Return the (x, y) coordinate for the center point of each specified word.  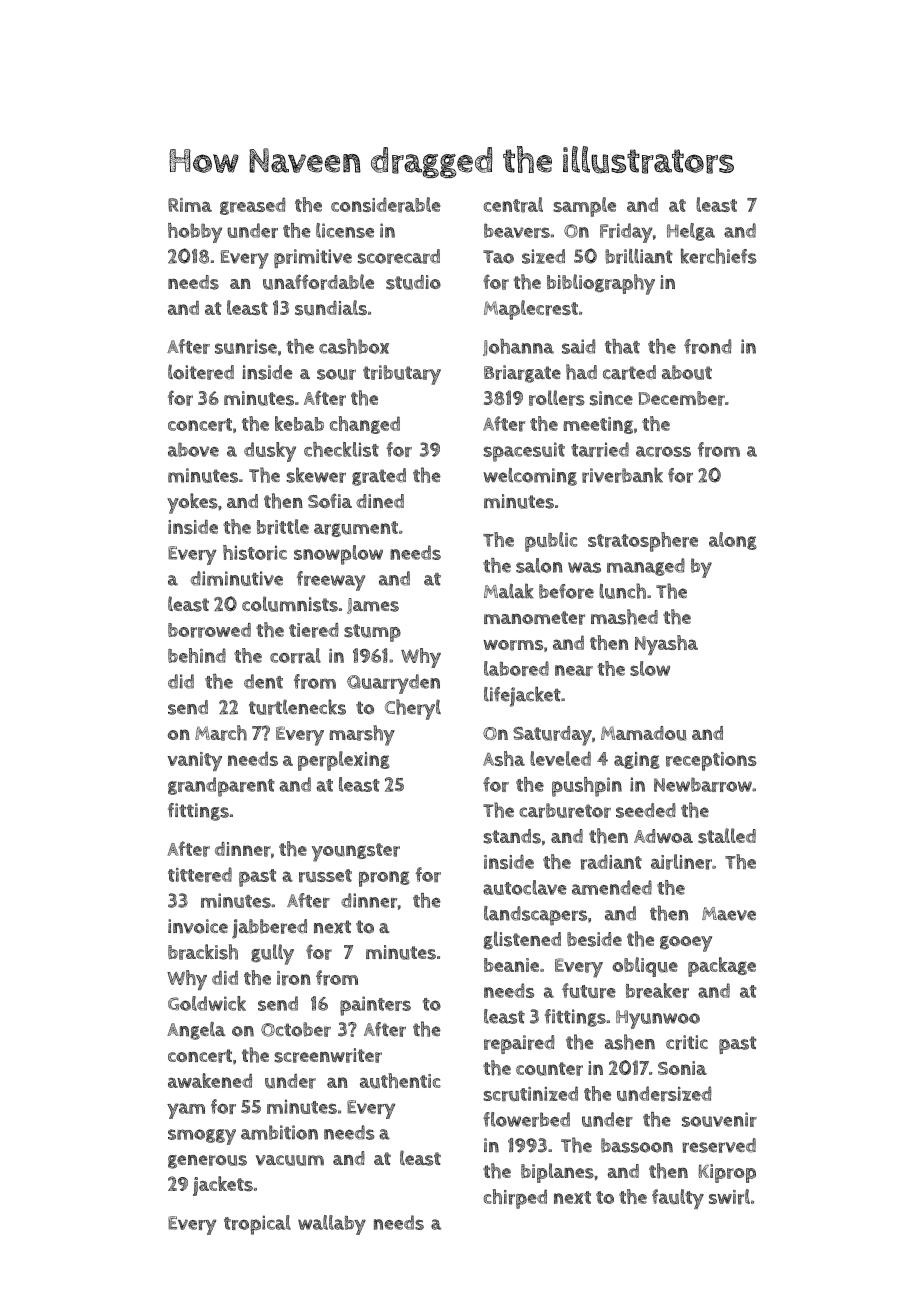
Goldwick (207, 1003)
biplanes (557, 1173)
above (193, 449)
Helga (691, 232)
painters (375, 1006)
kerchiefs (719, 256)
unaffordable (318, 282)
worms (513, 645)
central (513, 205)
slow (650, 668)
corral (295, 655)
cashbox (354, 346)
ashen (630, 1042)
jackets (223, 1186)
